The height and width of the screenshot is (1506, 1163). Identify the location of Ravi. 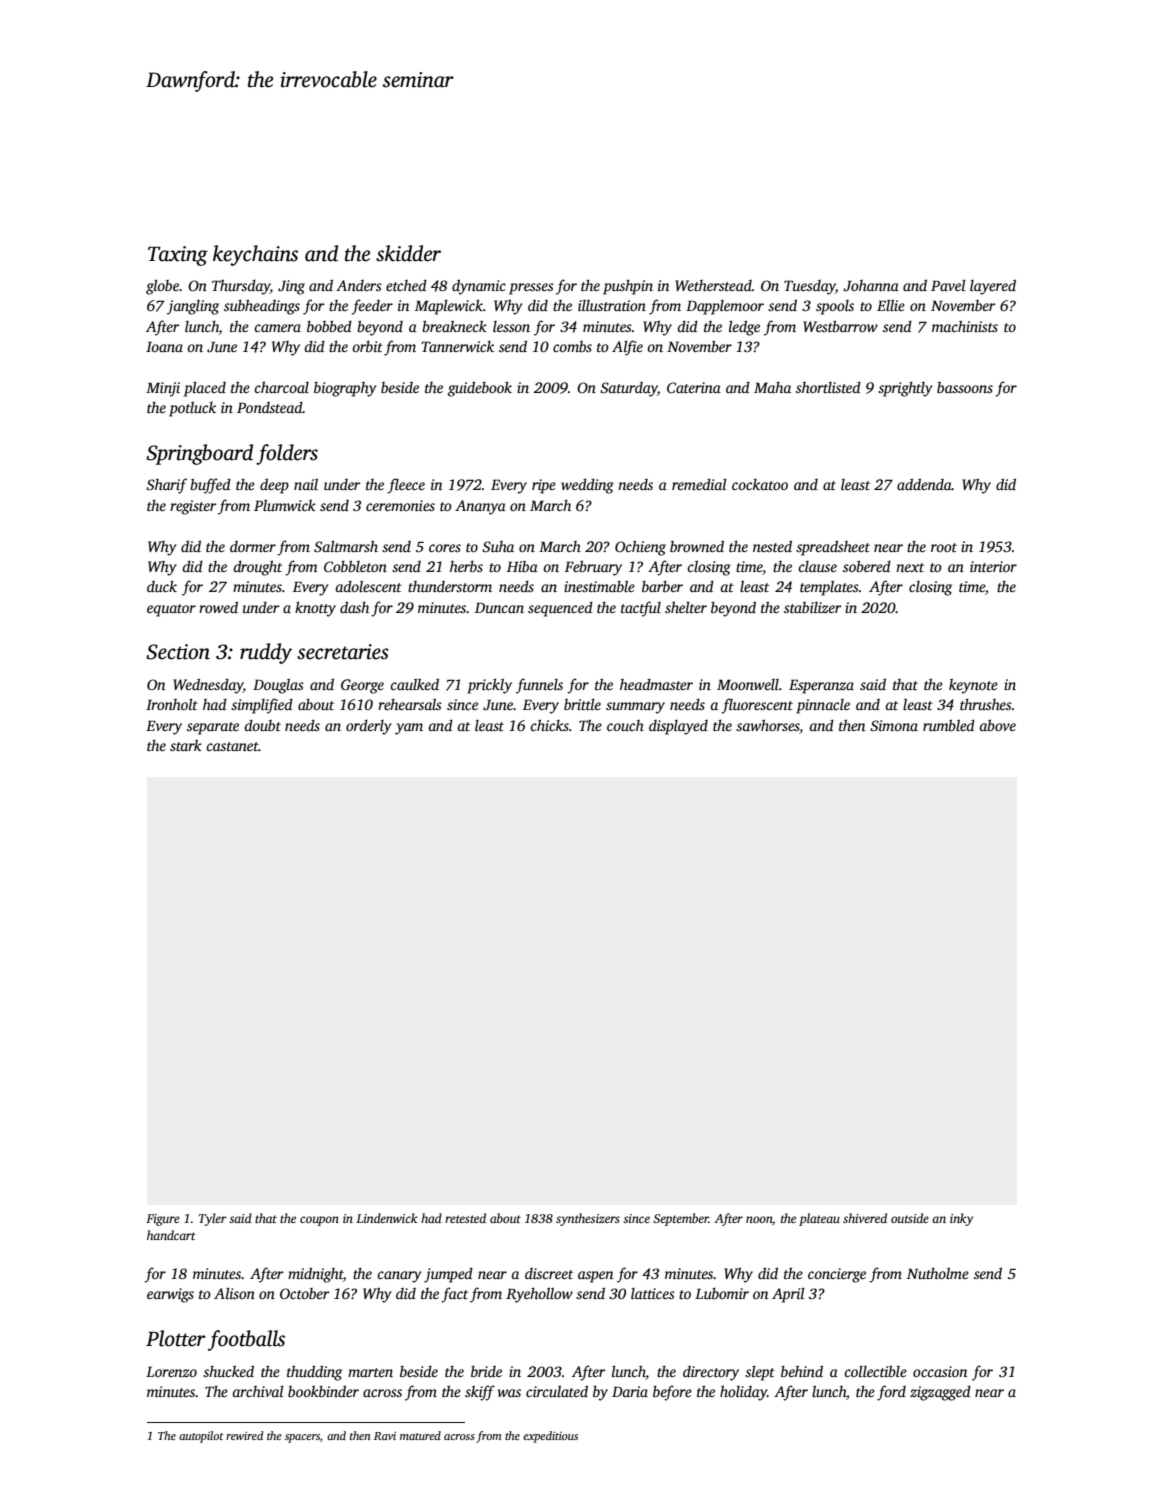
(385, 1436).
